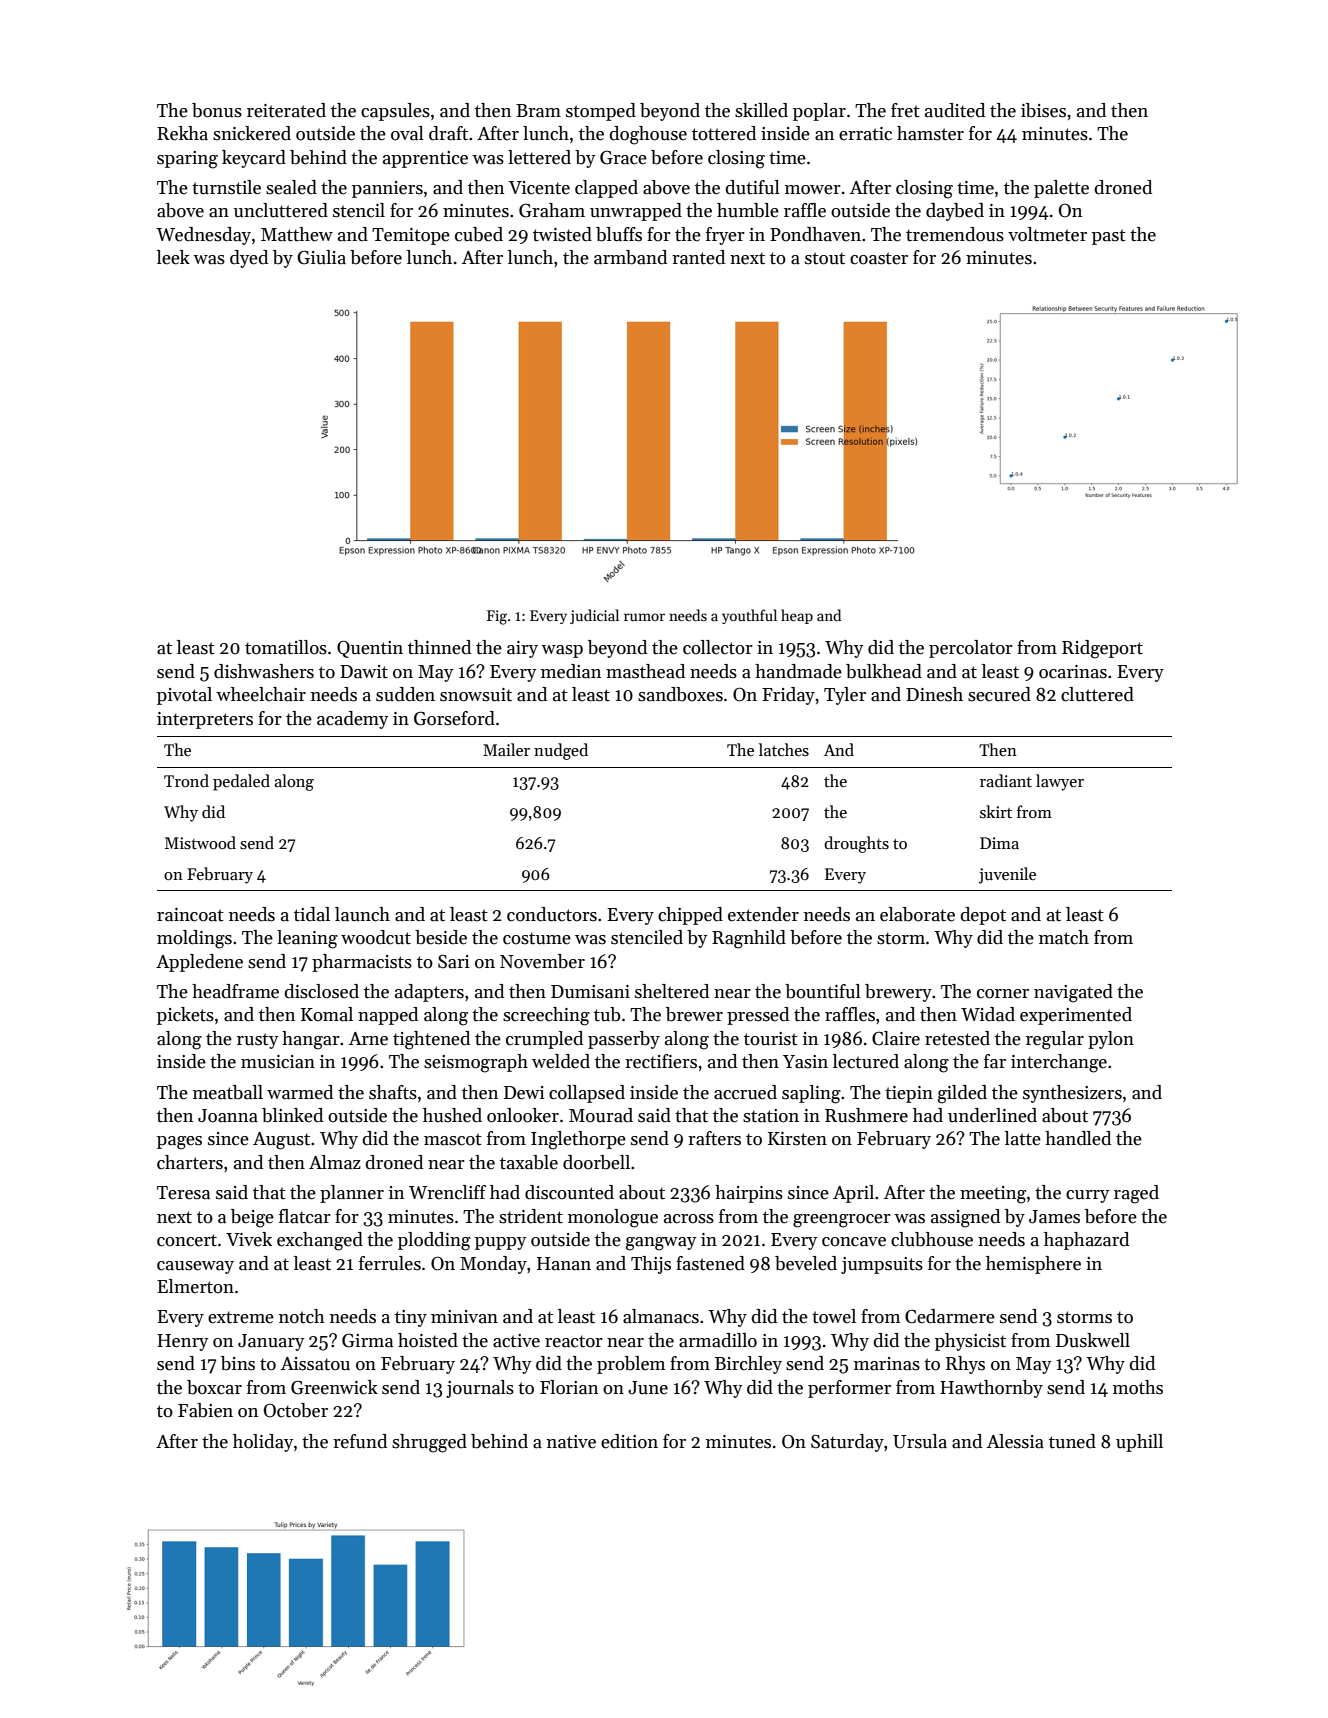  What do you see at coordinates (629, 1441) in the screenshot?
I see `edition` at bounding box center [629, 1441].
